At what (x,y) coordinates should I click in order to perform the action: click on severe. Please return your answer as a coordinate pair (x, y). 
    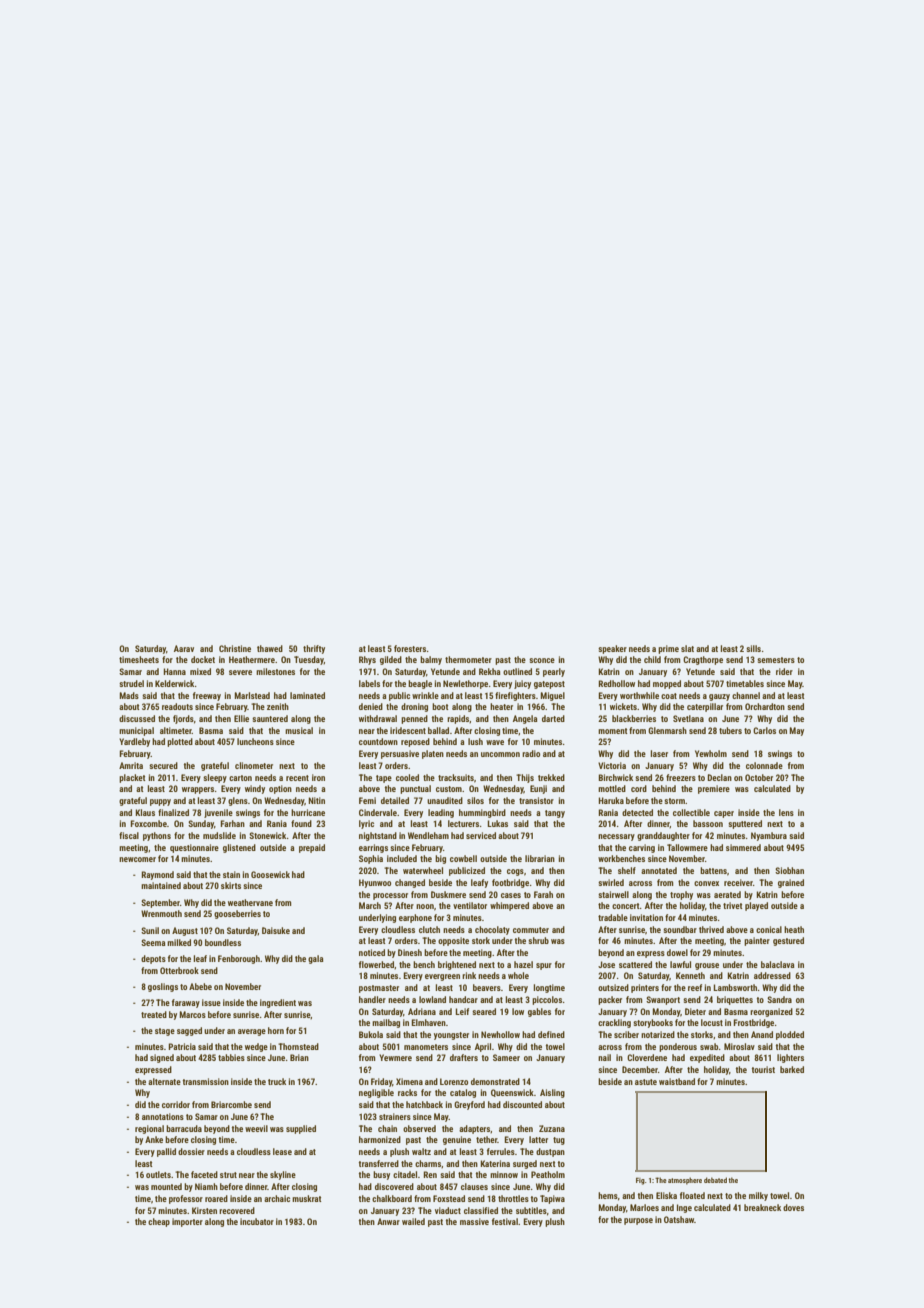
    Looking at the image, I should click on (240, 672).
